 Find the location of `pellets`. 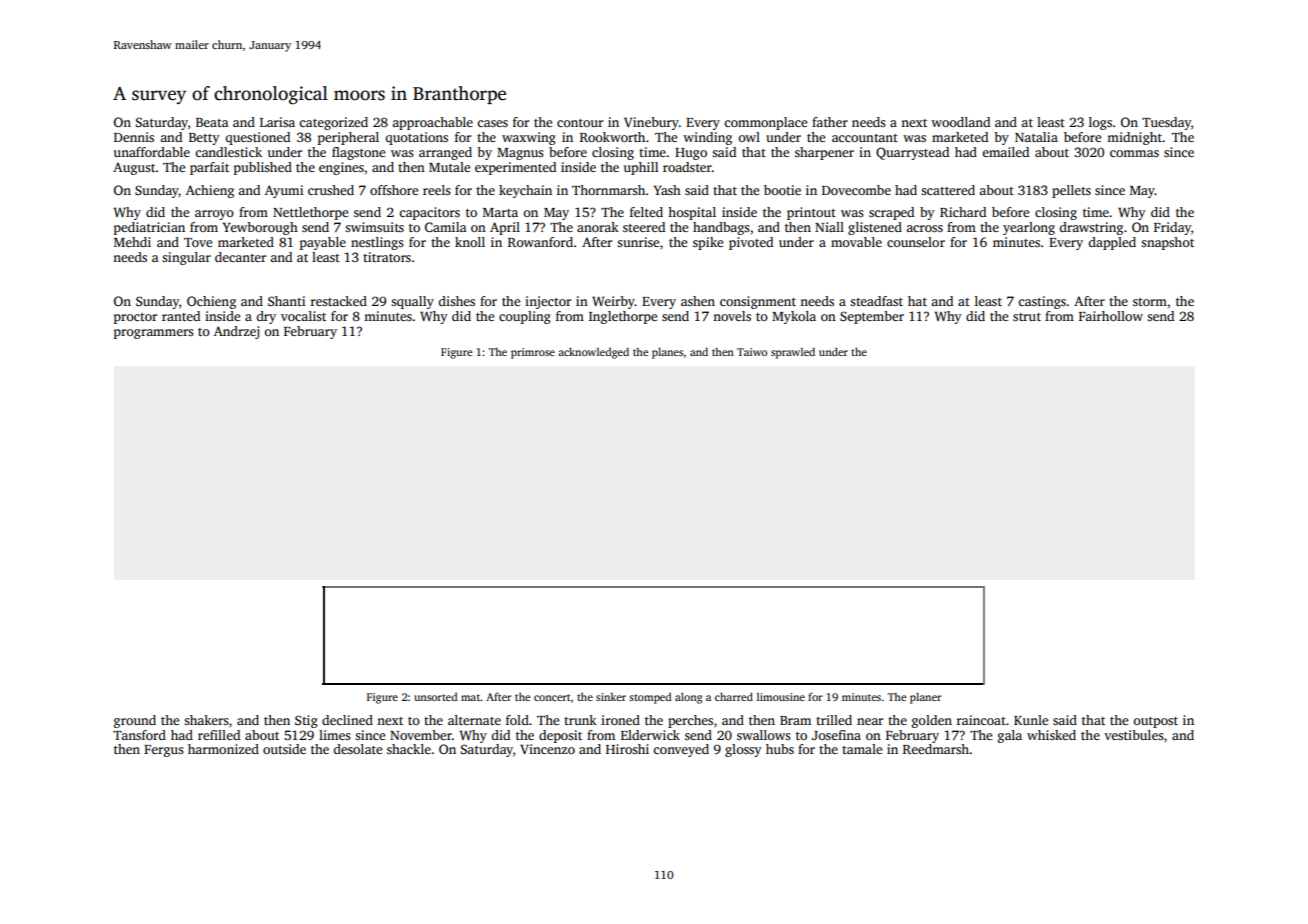

pellets is located at coordinates (1071, 191).
